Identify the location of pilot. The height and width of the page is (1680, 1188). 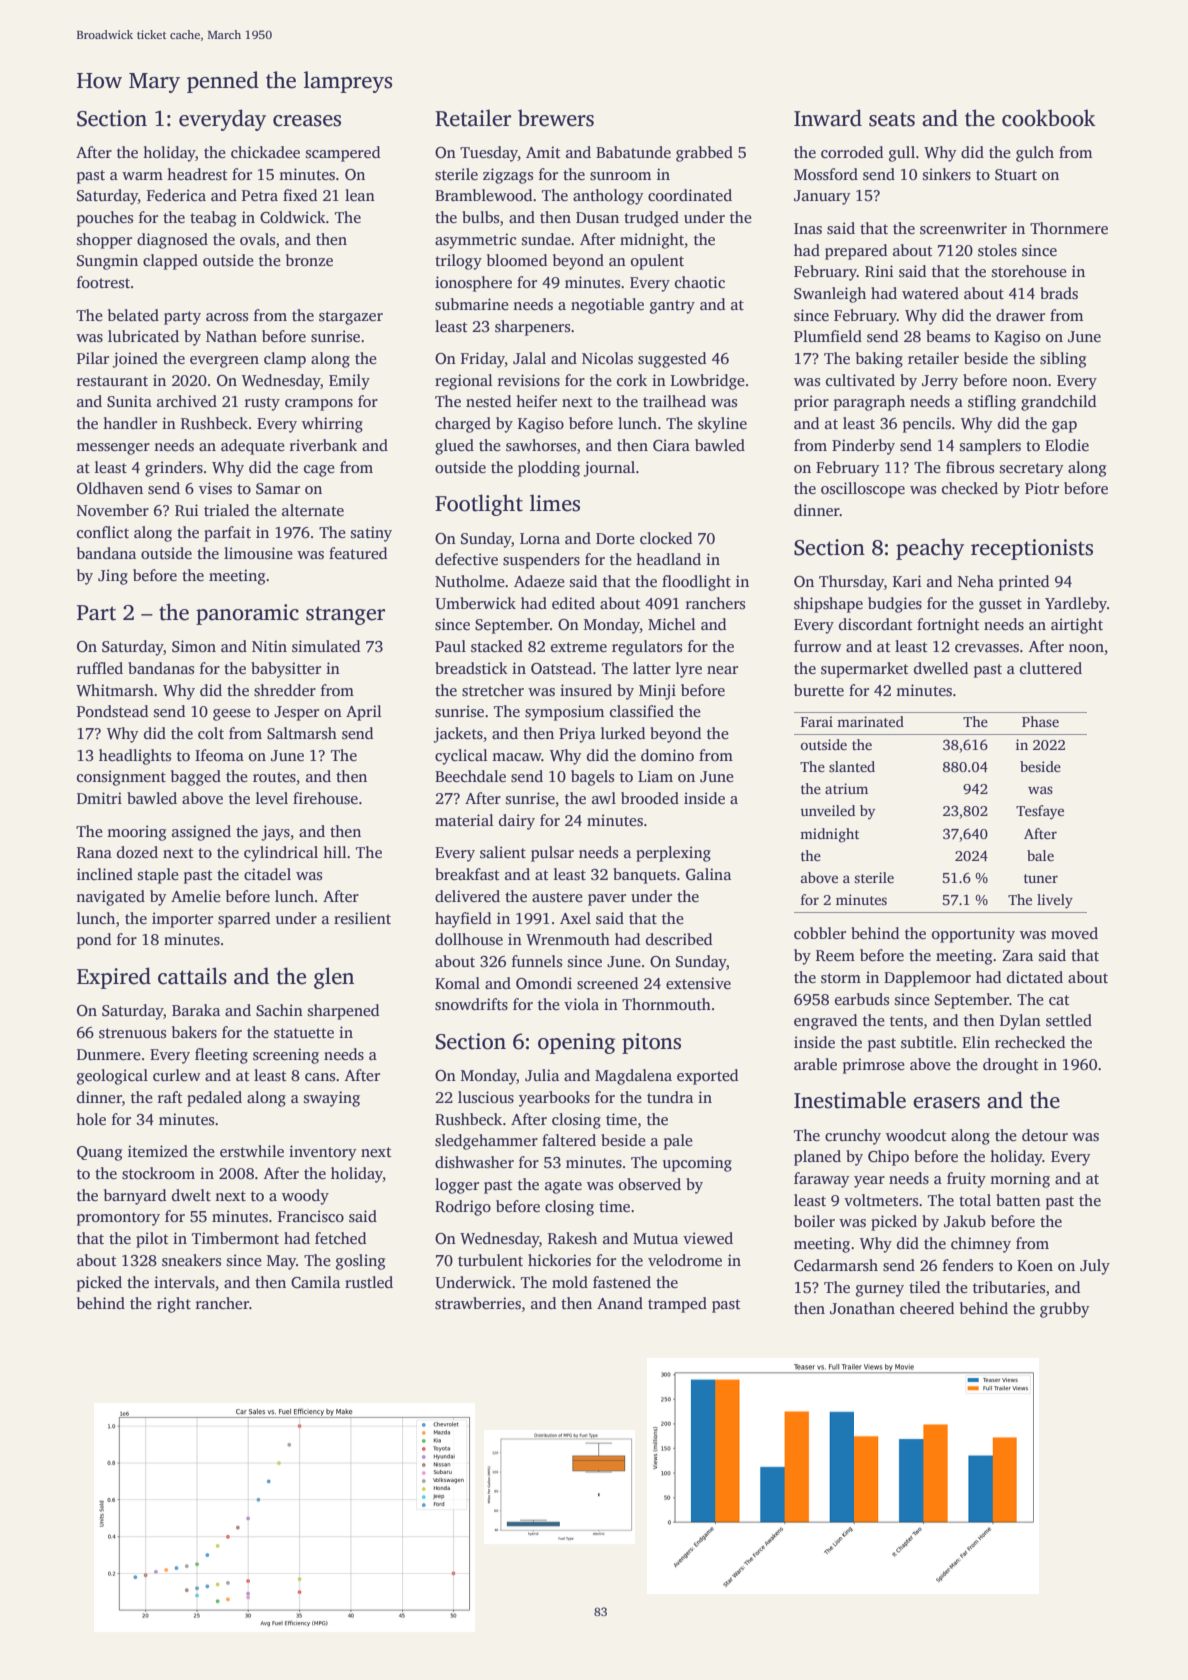
(152, 1240).
